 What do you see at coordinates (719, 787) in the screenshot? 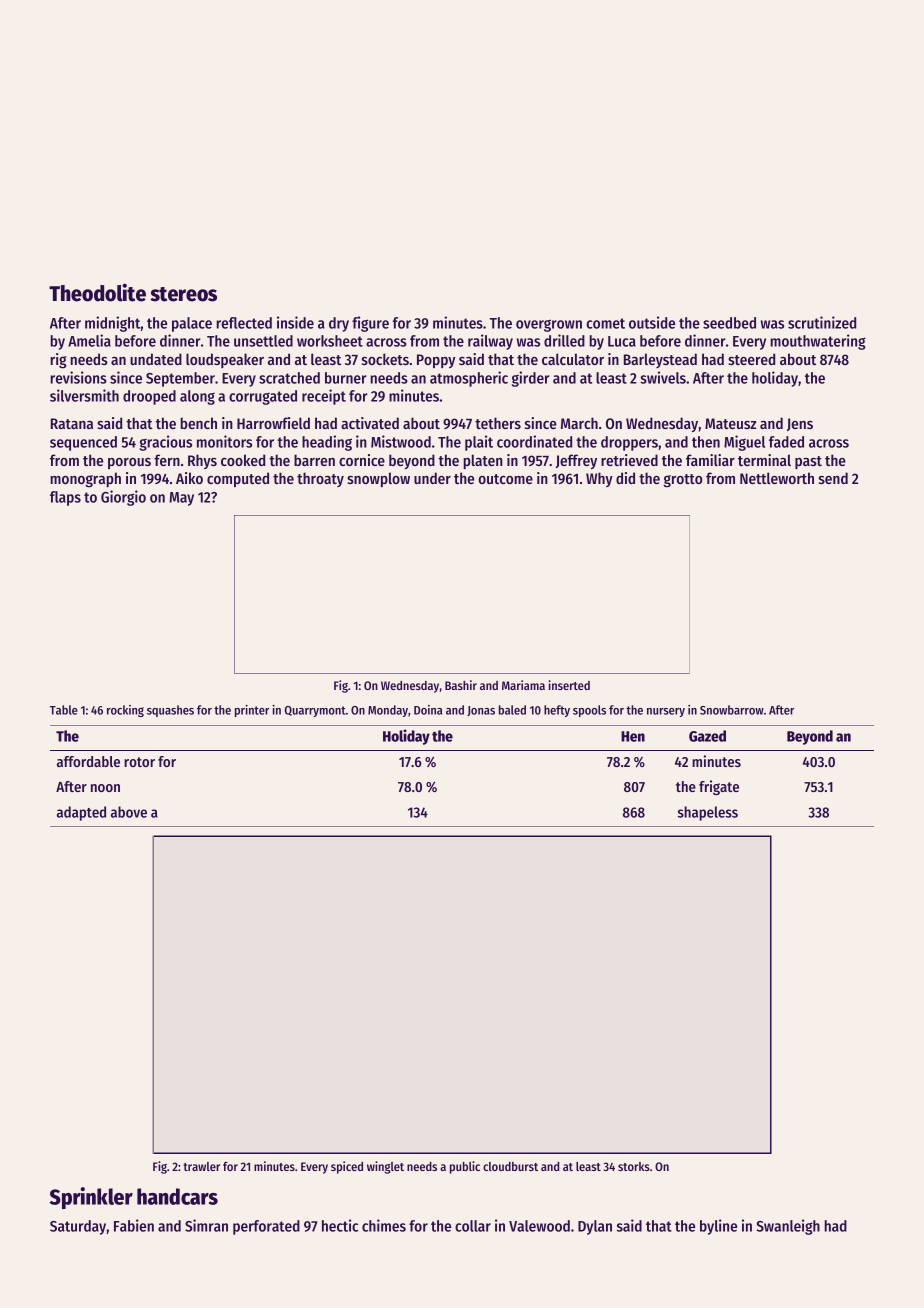
I see `frigate` at bounding box center [719, 787].
